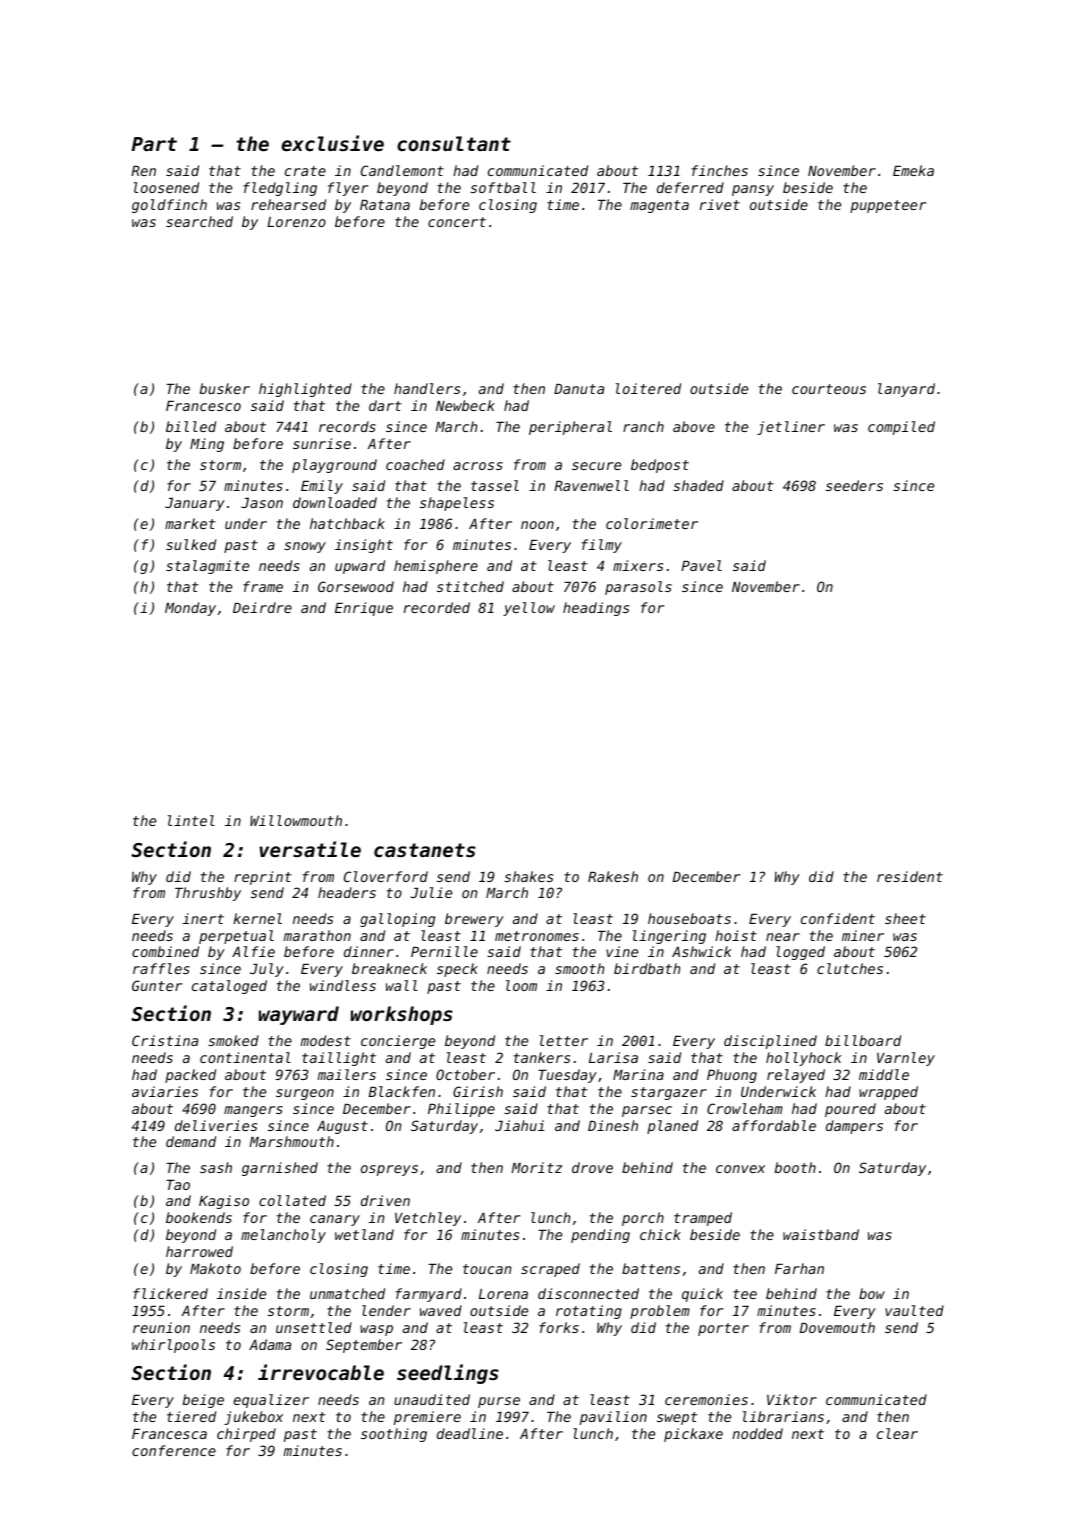 The image size is (1079, 1526). What do you see at coordinates (596, 609) in the image?
I see `headings` at bounding box center [596, 609].
